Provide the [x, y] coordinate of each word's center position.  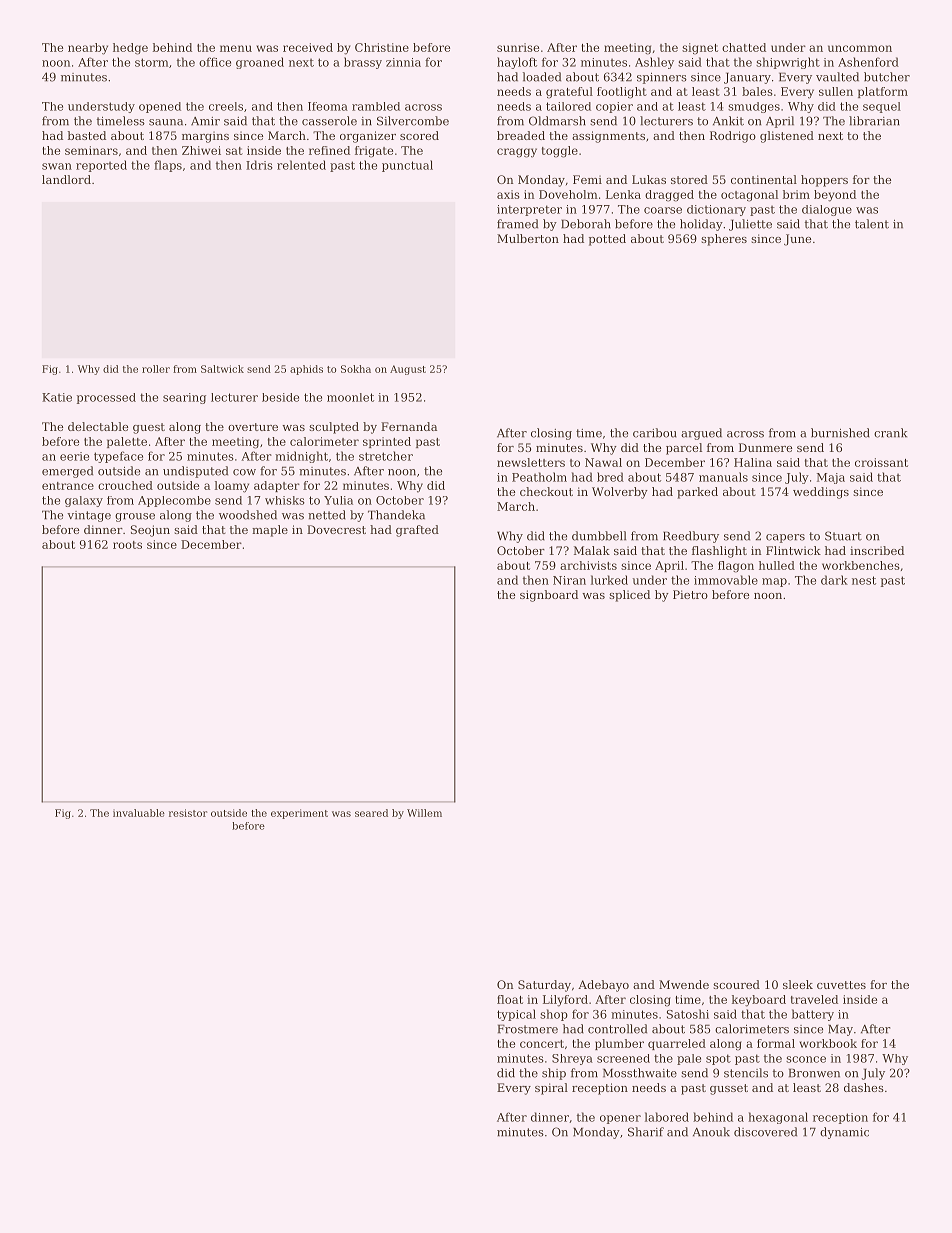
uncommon [860, 48]
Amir [205, 121]
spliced [629, 596]
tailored [568, 106]
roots [127, 545]
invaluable [139, 813]
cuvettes [841, 985]
